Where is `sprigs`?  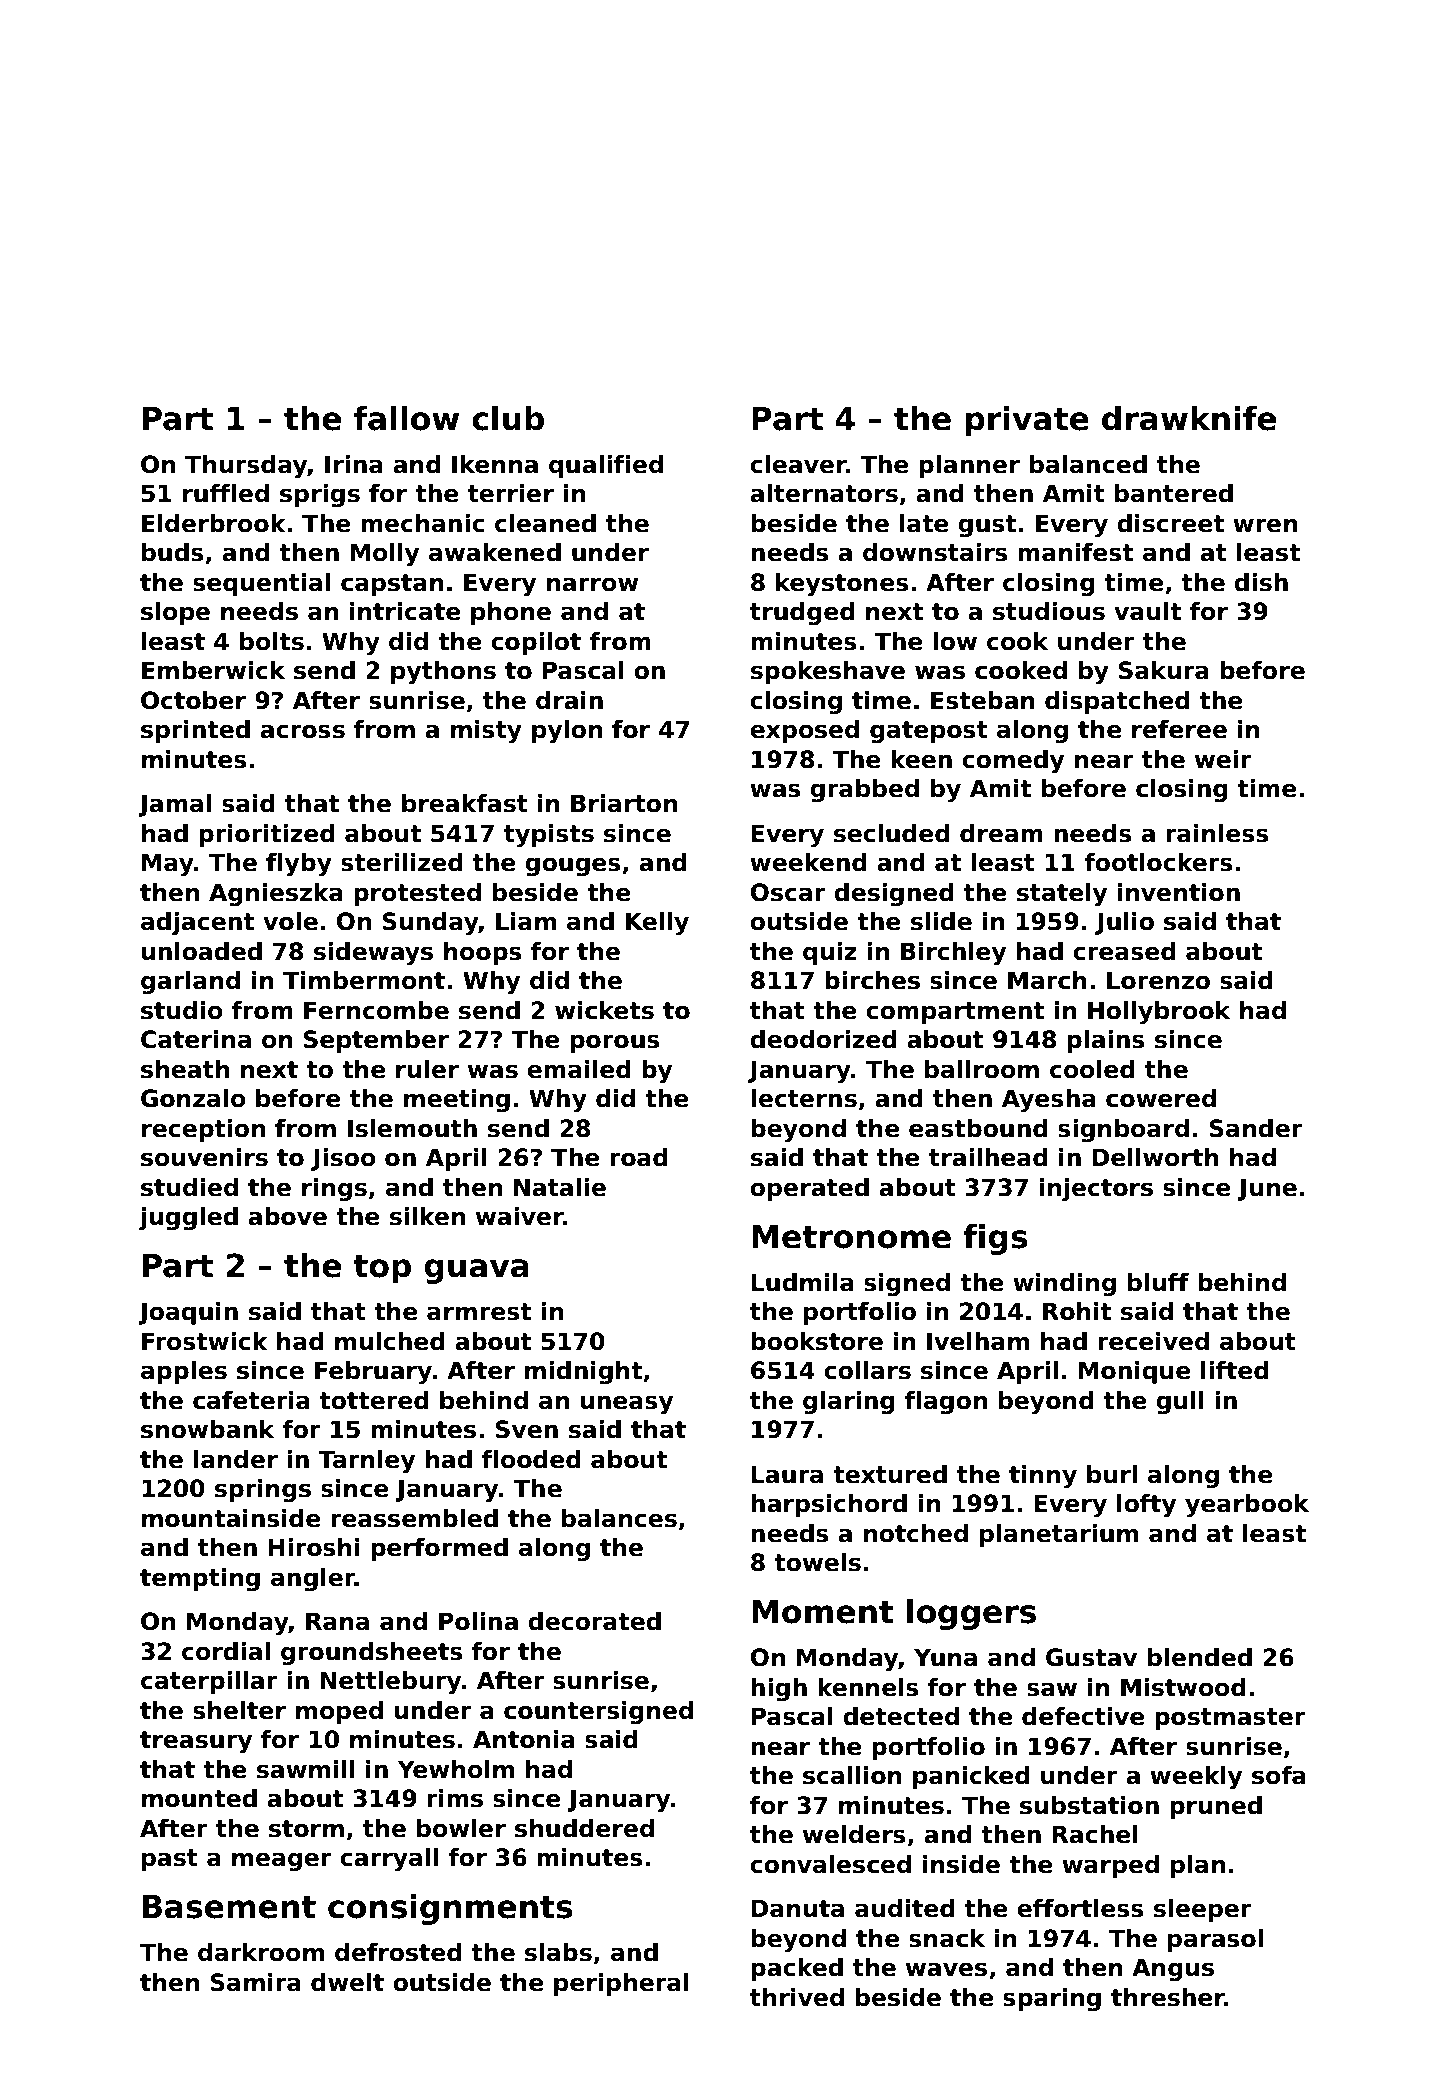
sprigs is located at coordinates (320, 495).
